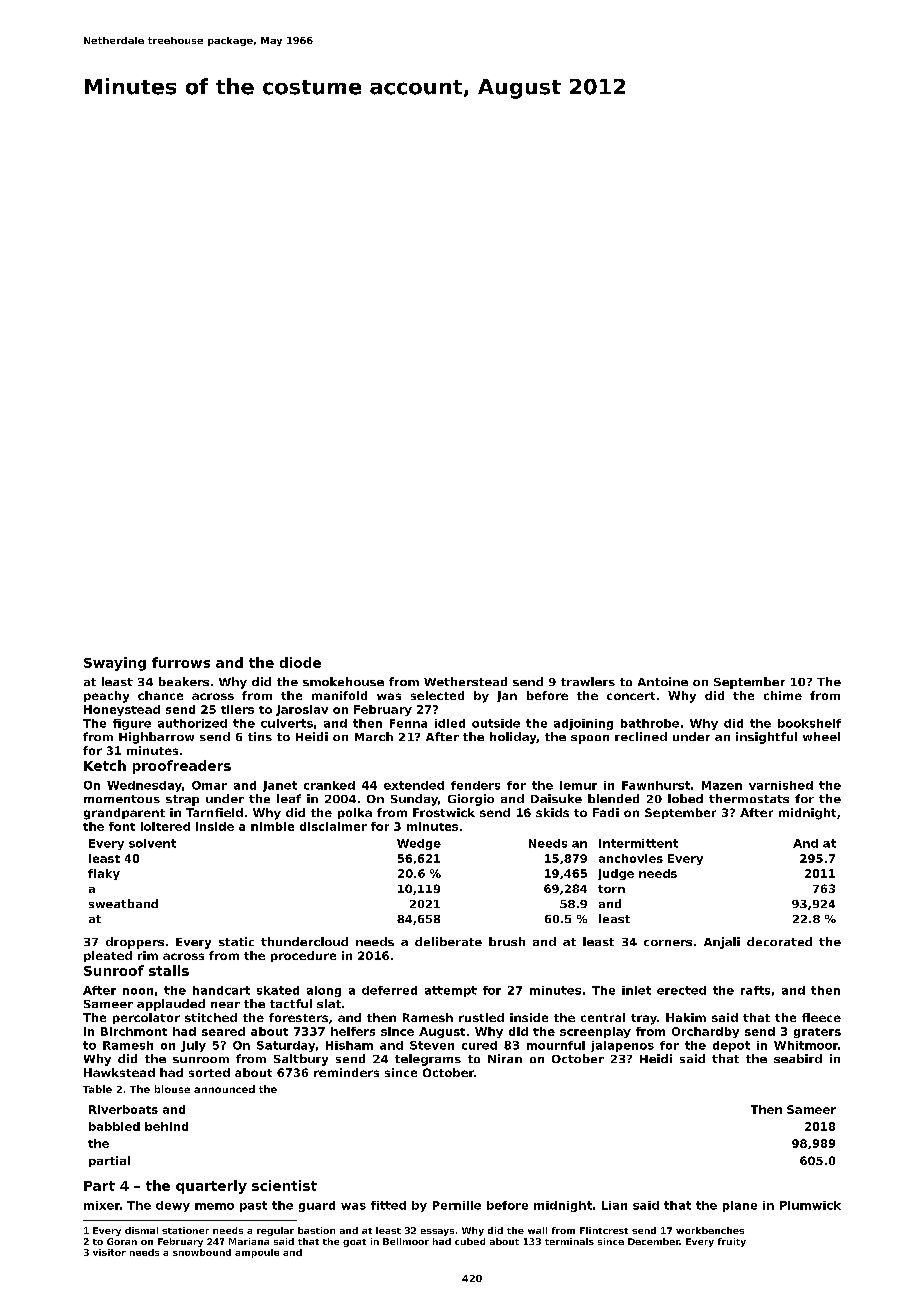 The image size is (924, 1308). What do you see at coordinates (766, 738) in the page?
I see `insightful` at bounding box center [766, 738].
